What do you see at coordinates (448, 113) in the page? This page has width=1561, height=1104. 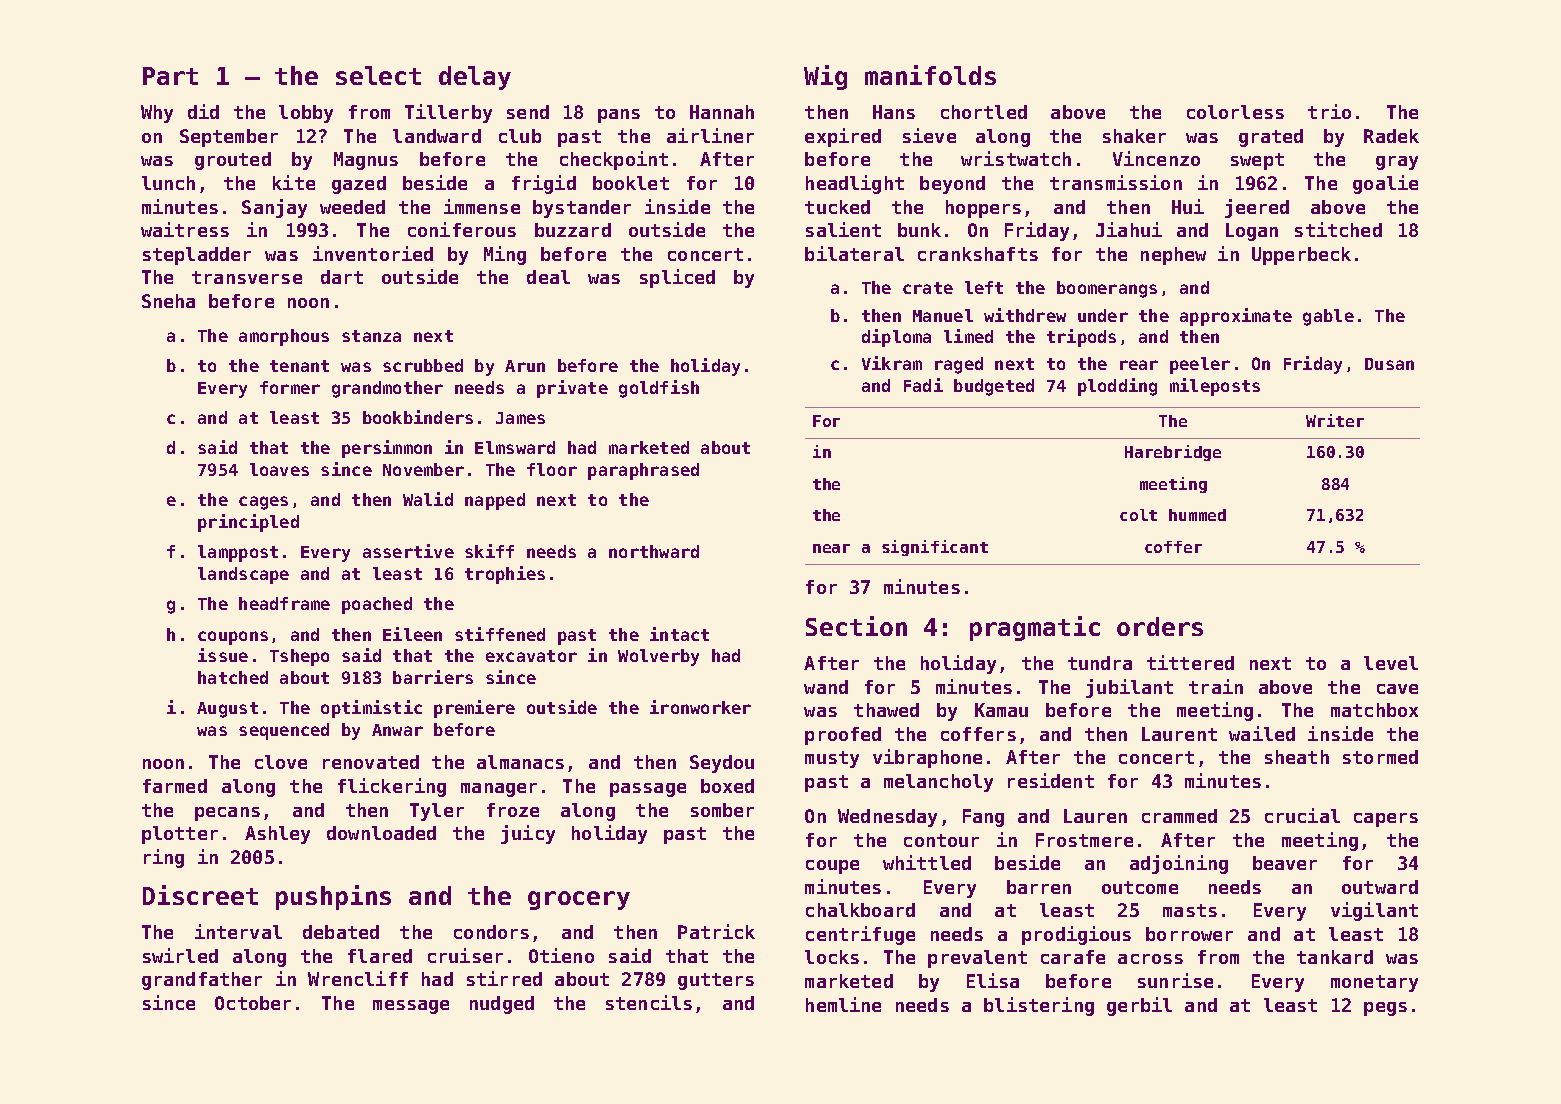 I see `Tillerby` at bounding box center [448, 113].
